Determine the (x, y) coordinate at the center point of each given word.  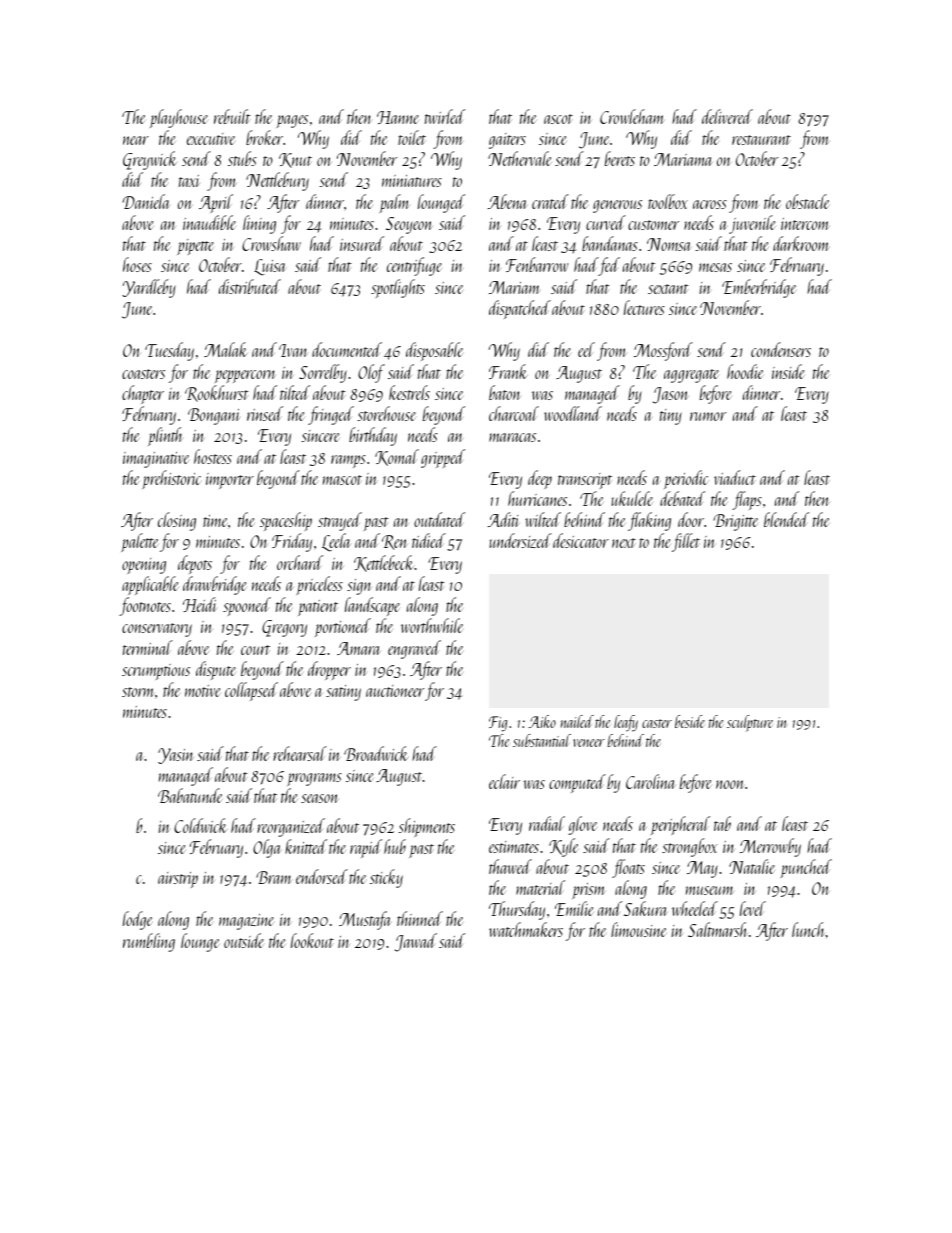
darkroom (801, 243)
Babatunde (190, 795)
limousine (639, 929)
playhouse (179, 118)
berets (620, 158)
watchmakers (526, 929)
